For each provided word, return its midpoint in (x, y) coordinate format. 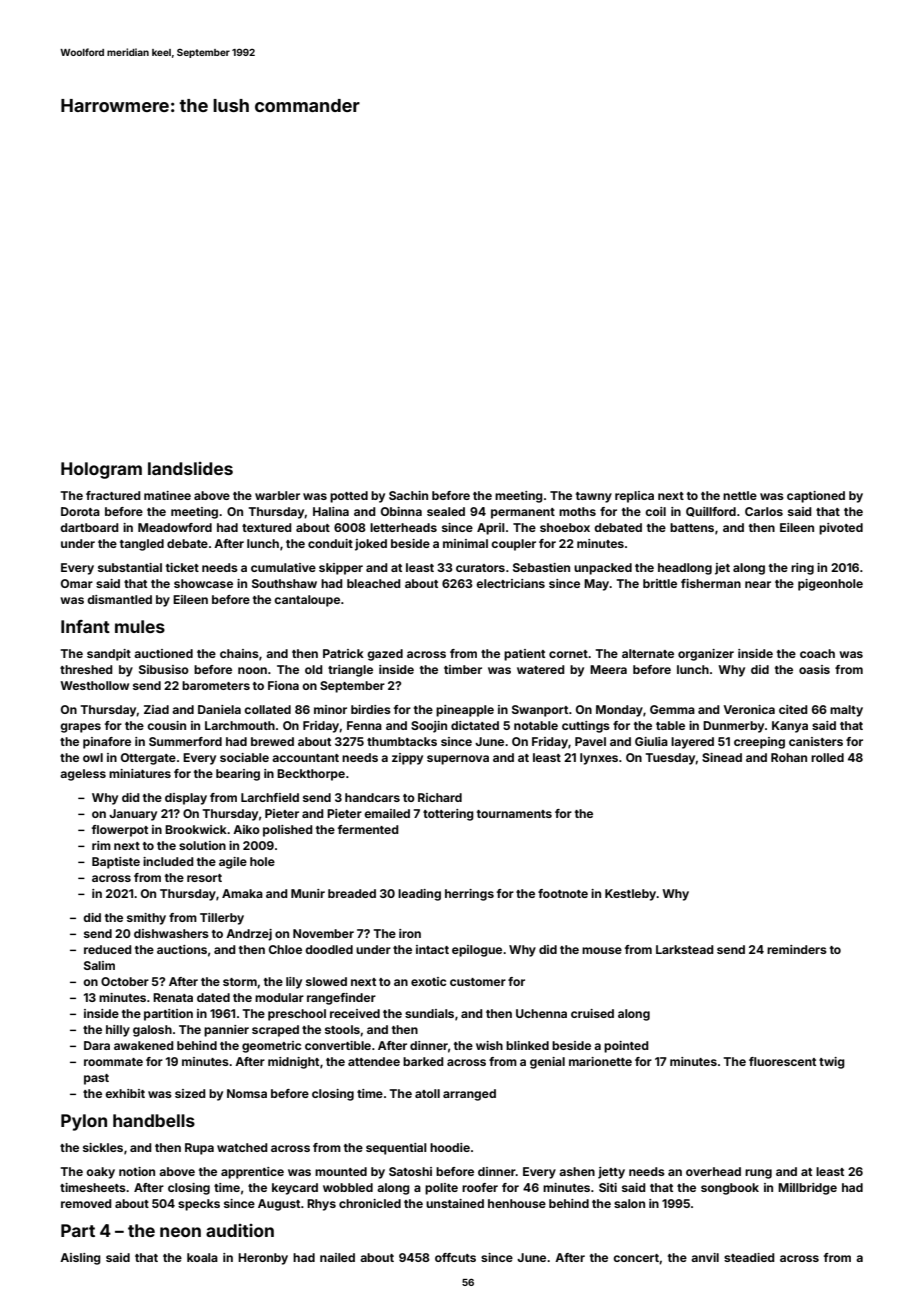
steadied (749, 1257)
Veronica (749, 709)
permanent (523, 513)
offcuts (455, 1257)
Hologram (101, 470)
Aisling (80, 1259)
